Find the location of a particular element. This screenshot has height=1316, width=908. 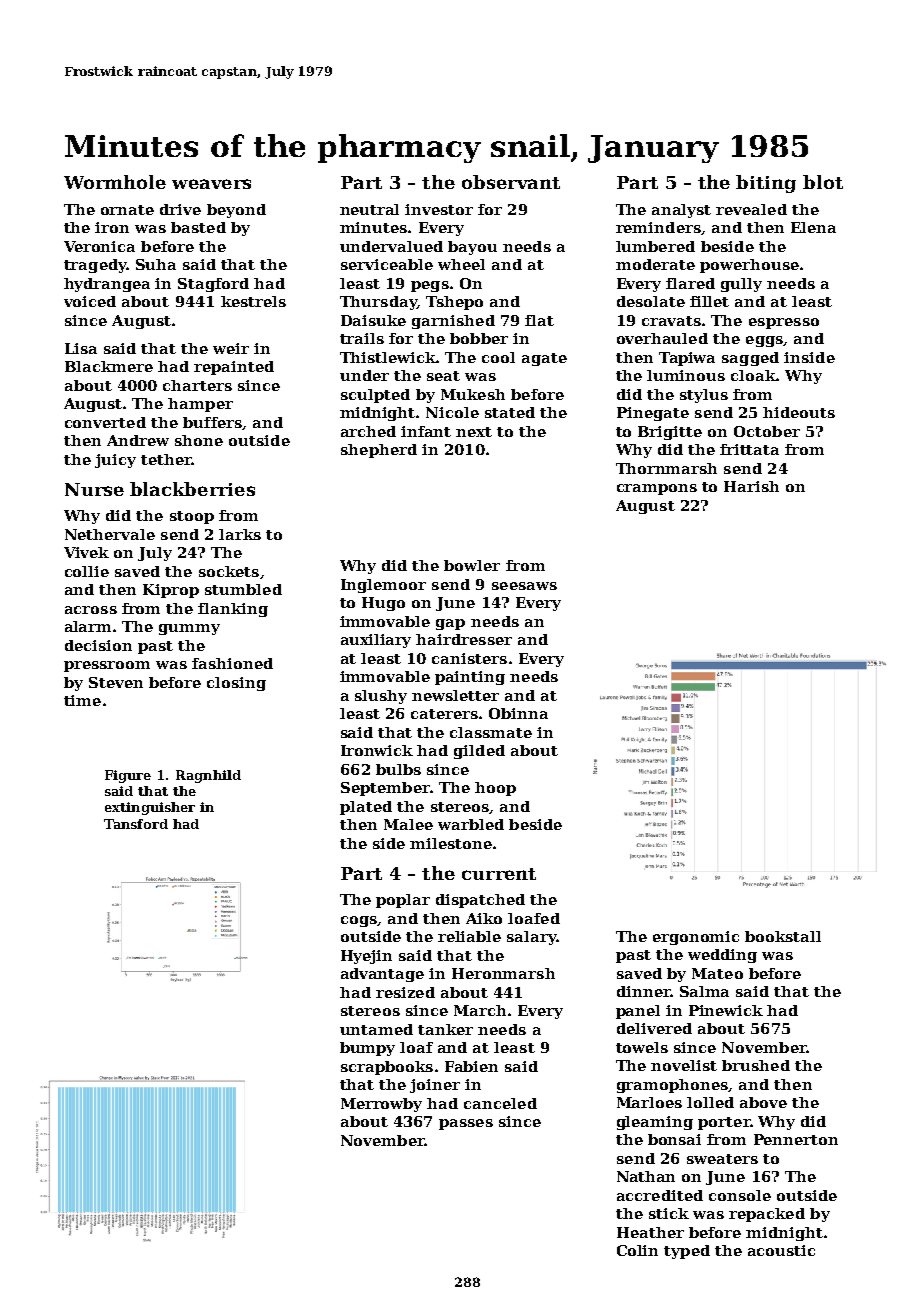

Obinna is located at coordinates (518, 713).
